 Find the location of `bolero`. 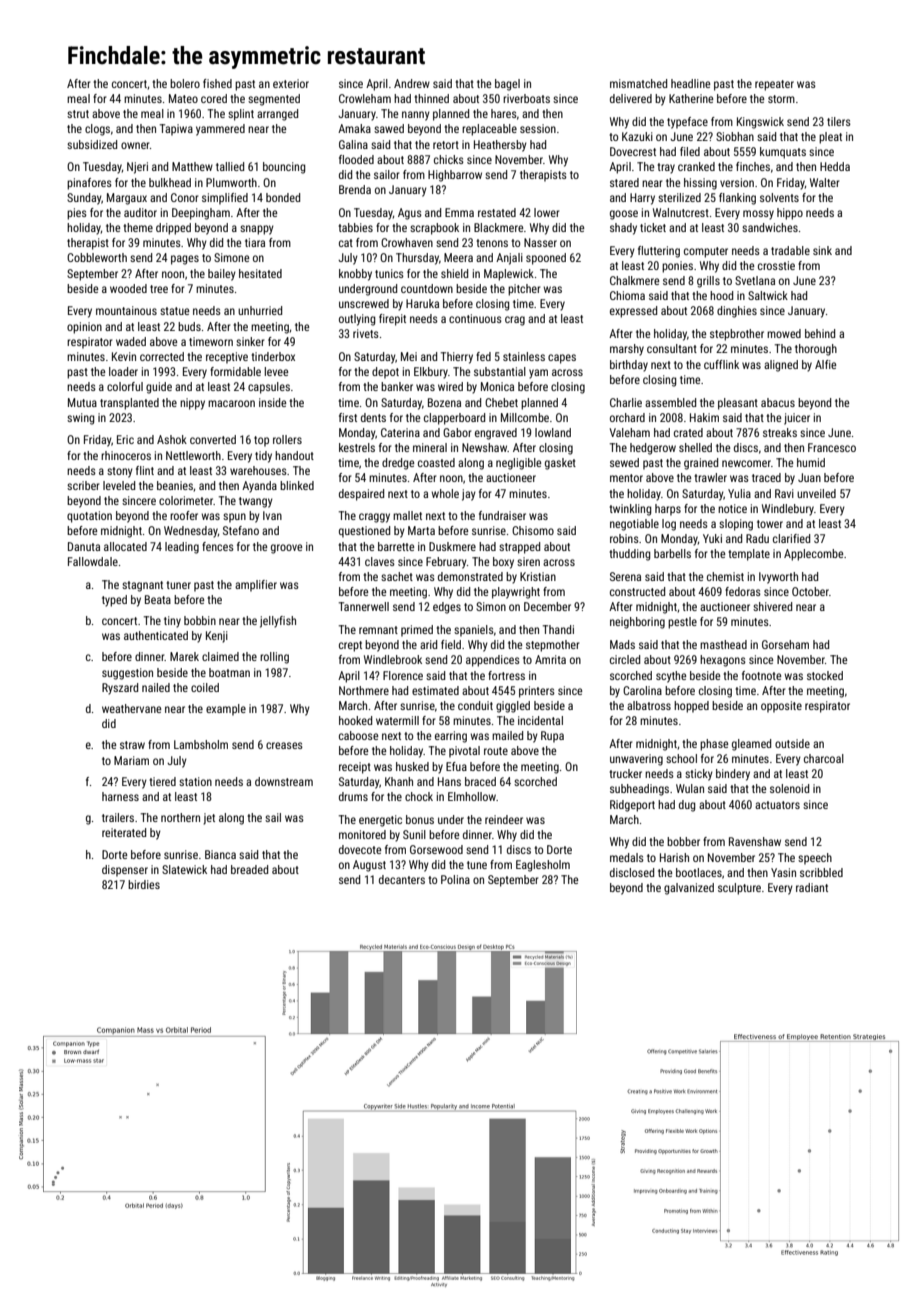

bolero is located at coordinates (185, 83).
